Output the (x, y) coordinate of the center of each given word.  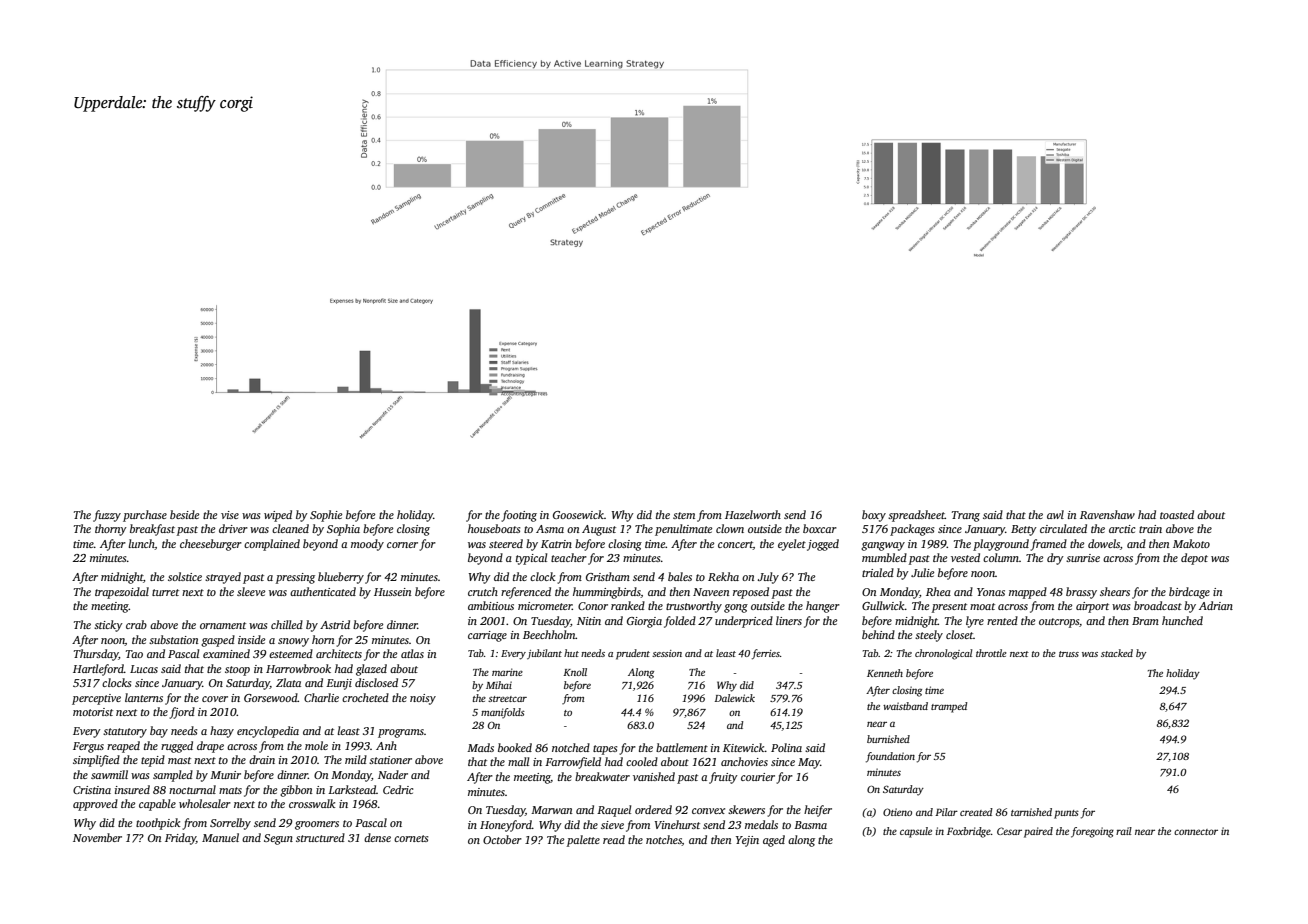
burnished (888, 739)
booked (515, 747)
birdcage (1189, 593)
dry (1055, 559)
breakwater (602, 776)
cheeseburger (211, 545)
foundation (890, 757)
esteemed (291, 653)
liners (789, 620)
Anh (386, 745)
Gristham (608, 576)
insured (132, 789)
